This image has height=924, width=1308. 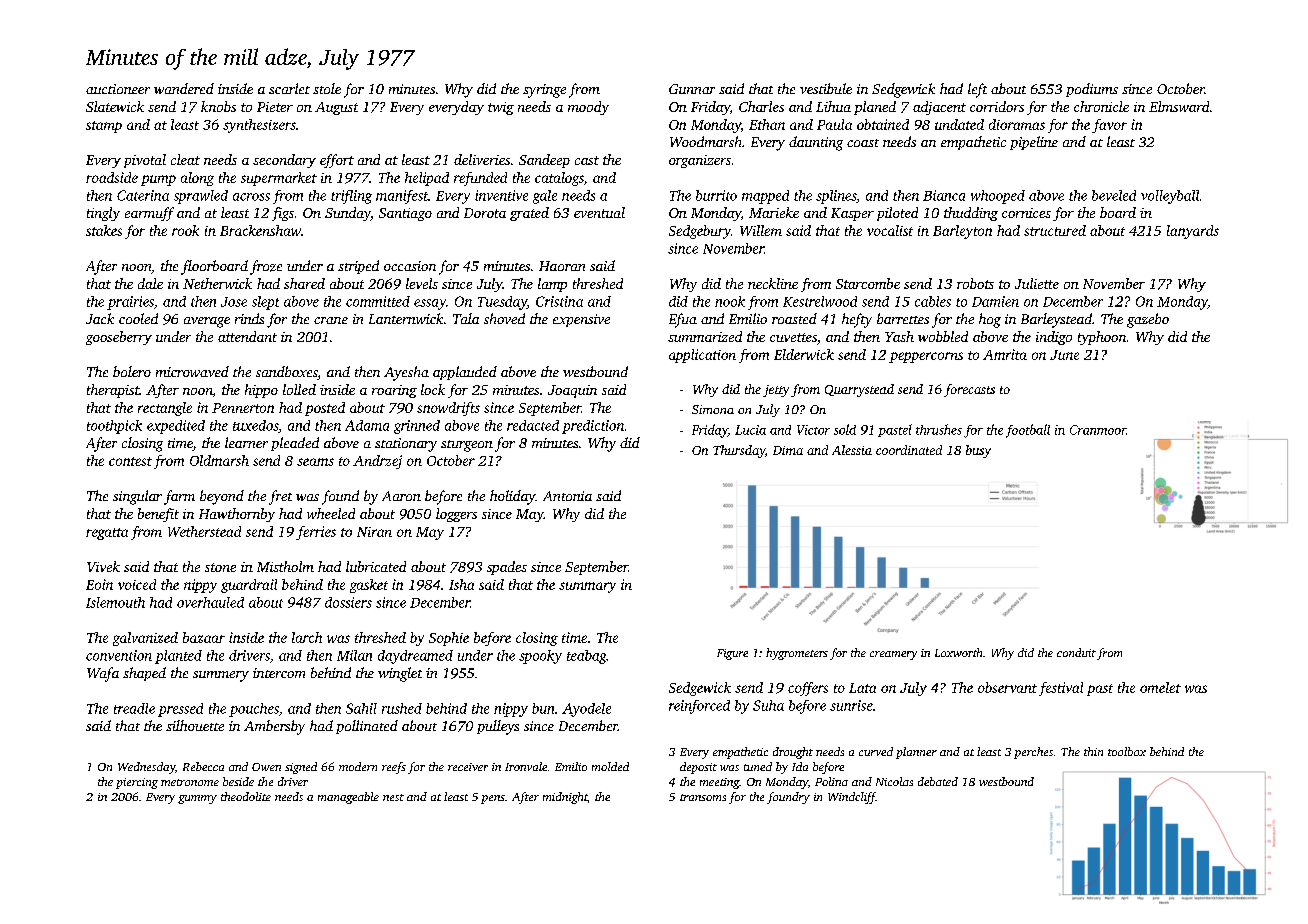 I want to click on indigo, so click(x=1054, y=338).
